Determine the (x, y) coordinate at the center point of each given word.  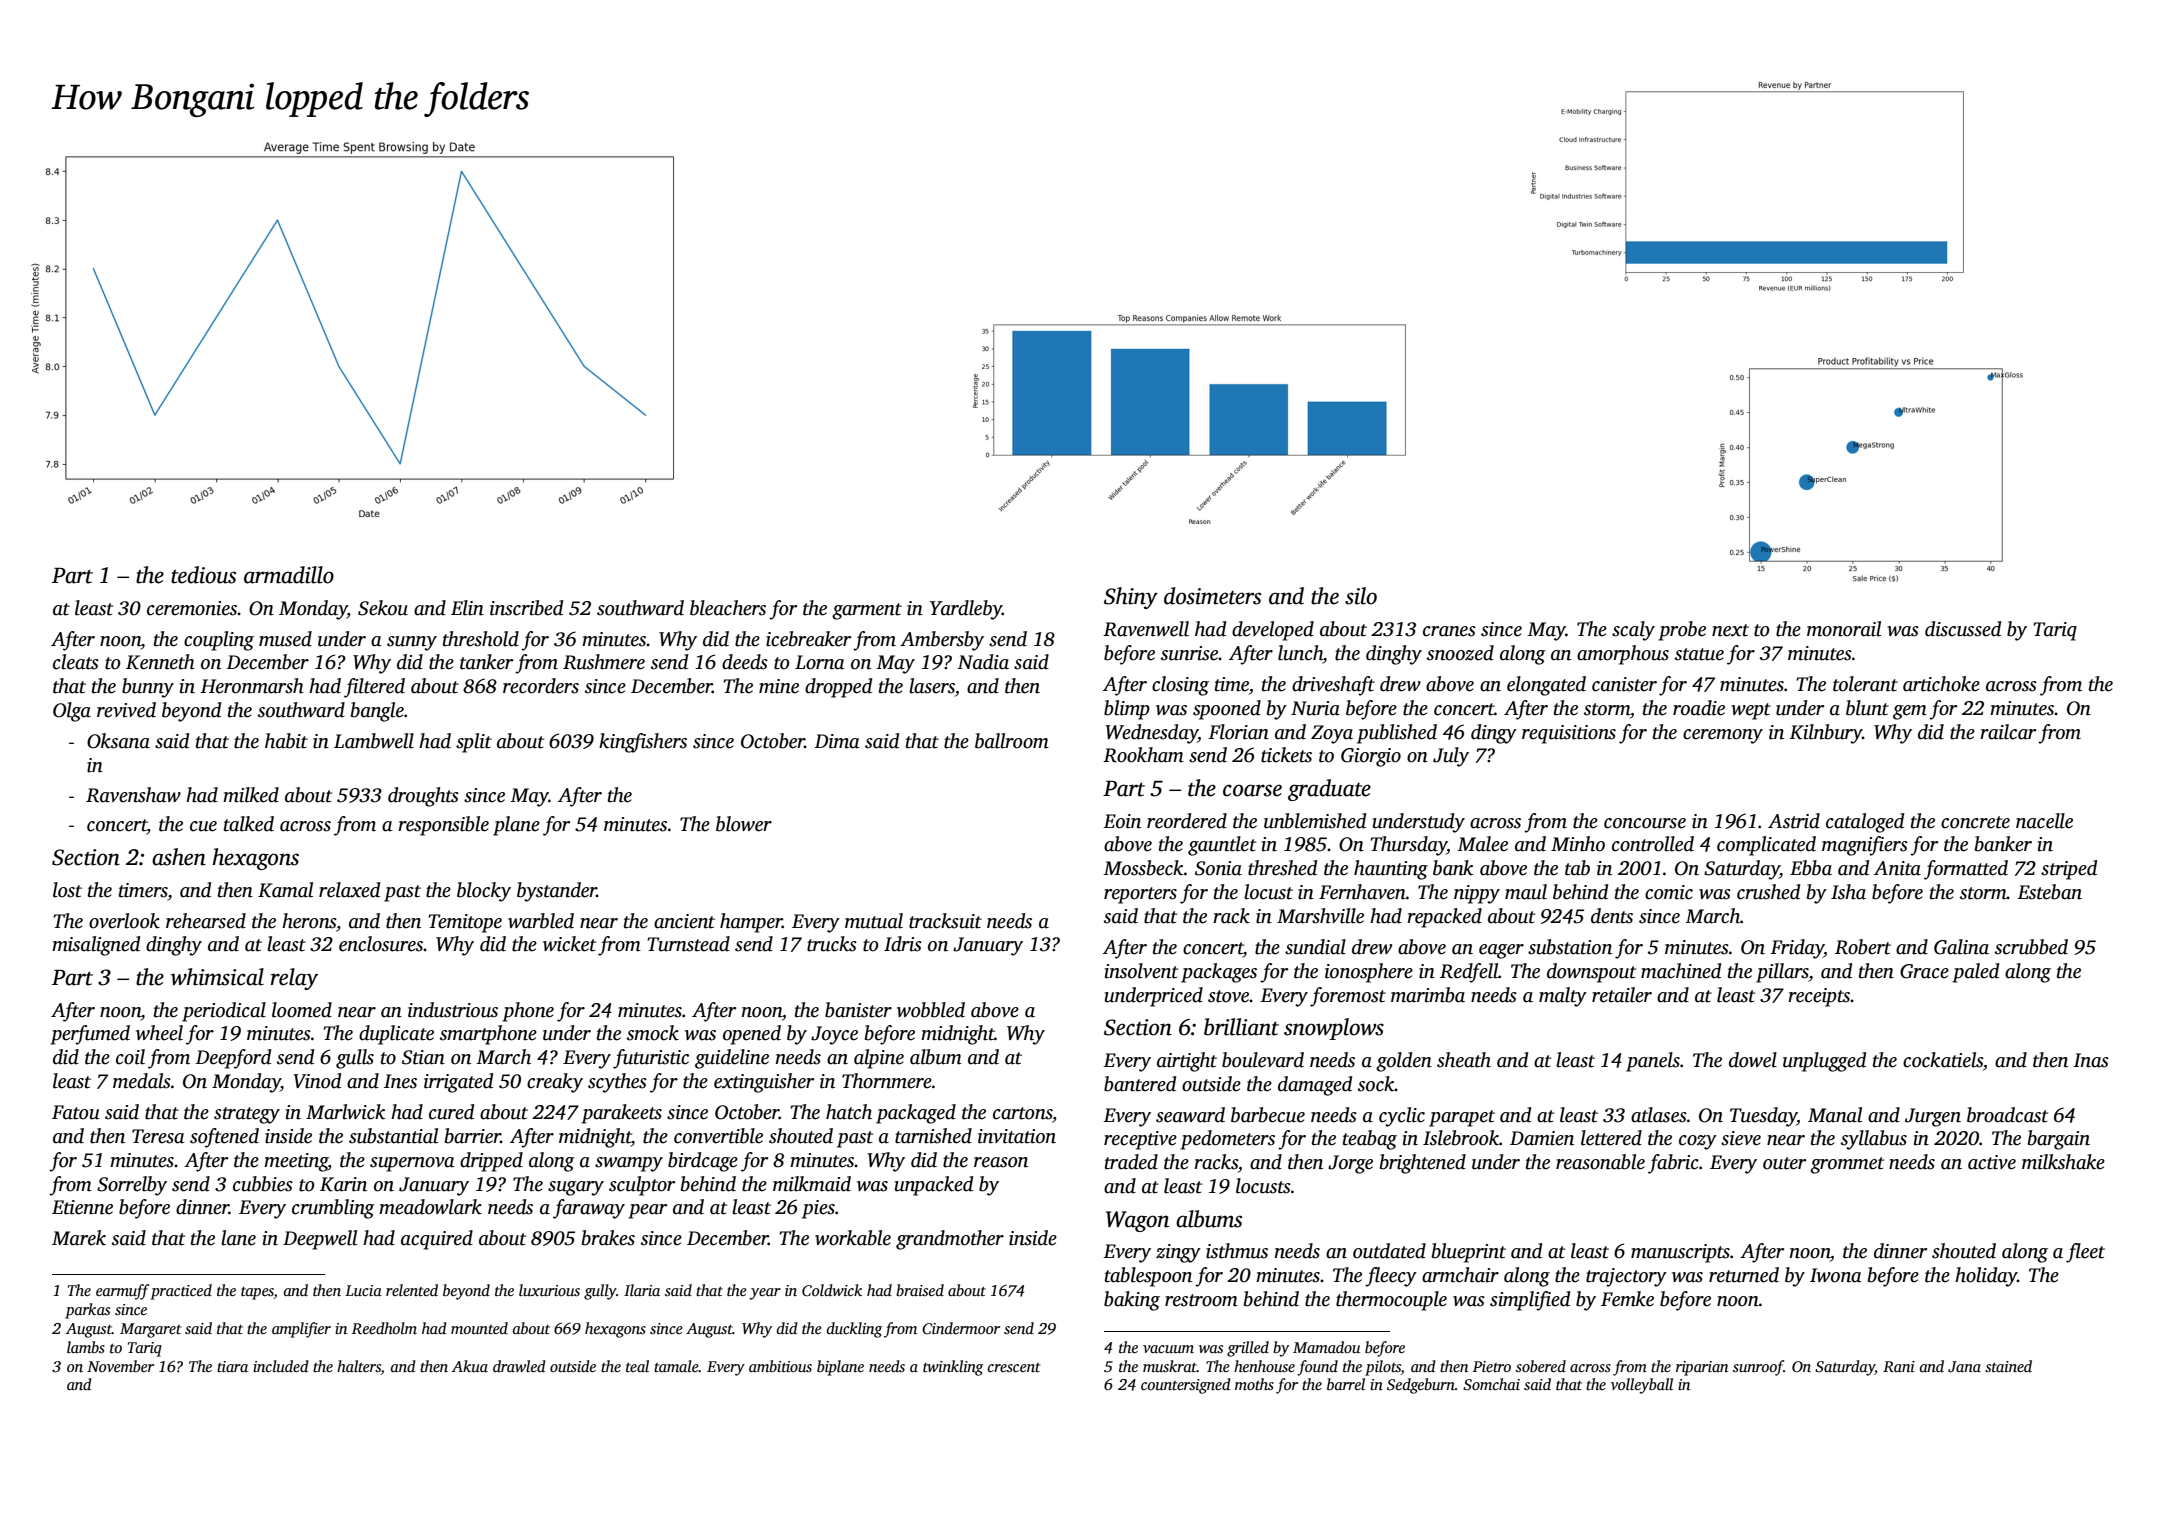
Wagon (1137, 1221)
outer (1784, 1163)
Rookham (1143, 755)
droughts (423, 797)
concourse (1645, 823)
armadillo (289, 575)
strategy (247, 1115)
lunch (1300, 653)
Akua (470, 1366)
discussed (1963, 629)
